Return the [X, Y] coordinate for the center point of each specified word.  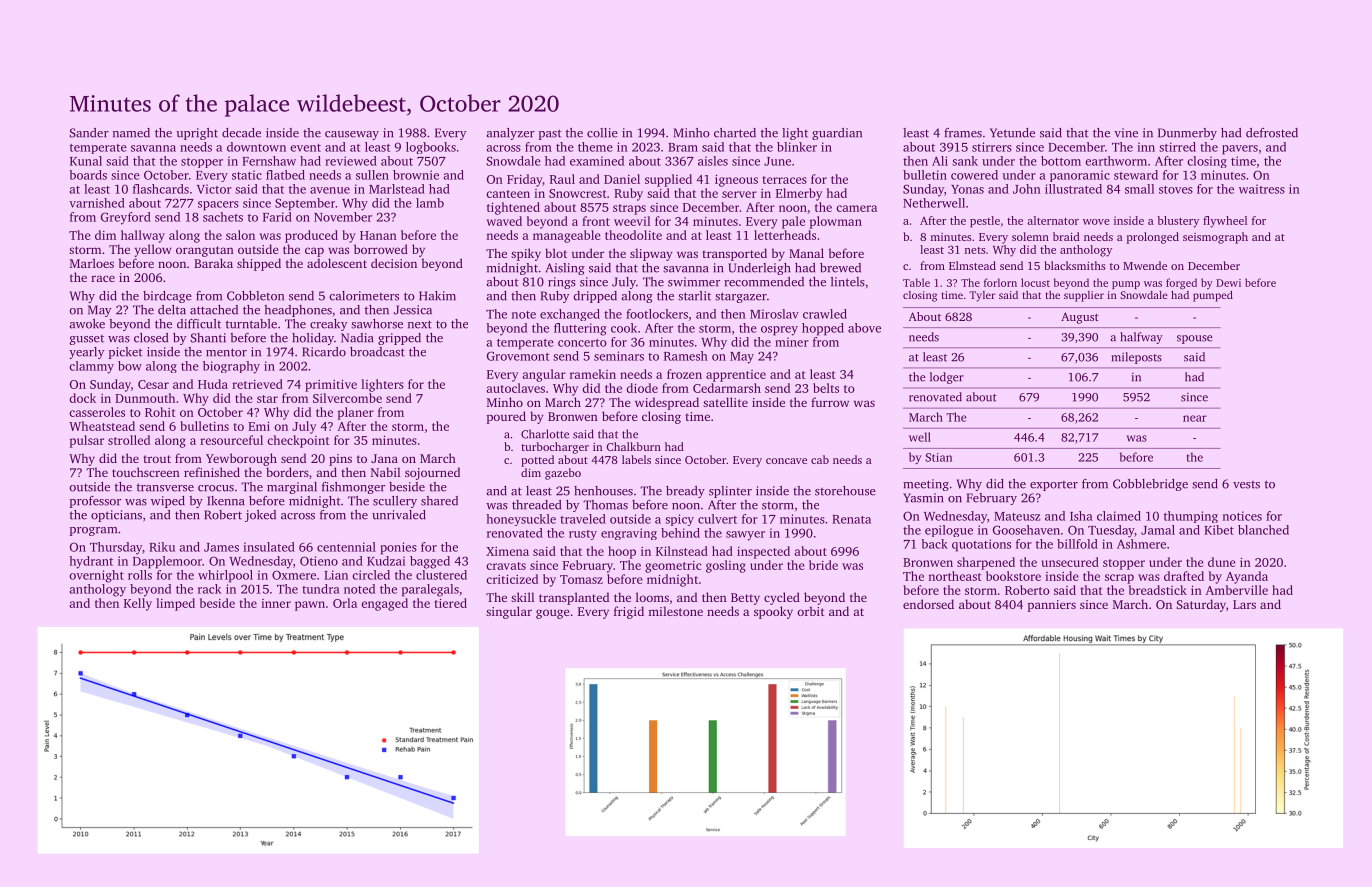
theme [595, 147]
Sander [89, 133]
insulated [269, 547]
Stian [938, 457]
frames [963, 133]
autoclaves [515, 388]
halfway [1141, 338]
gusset [86, 340]
